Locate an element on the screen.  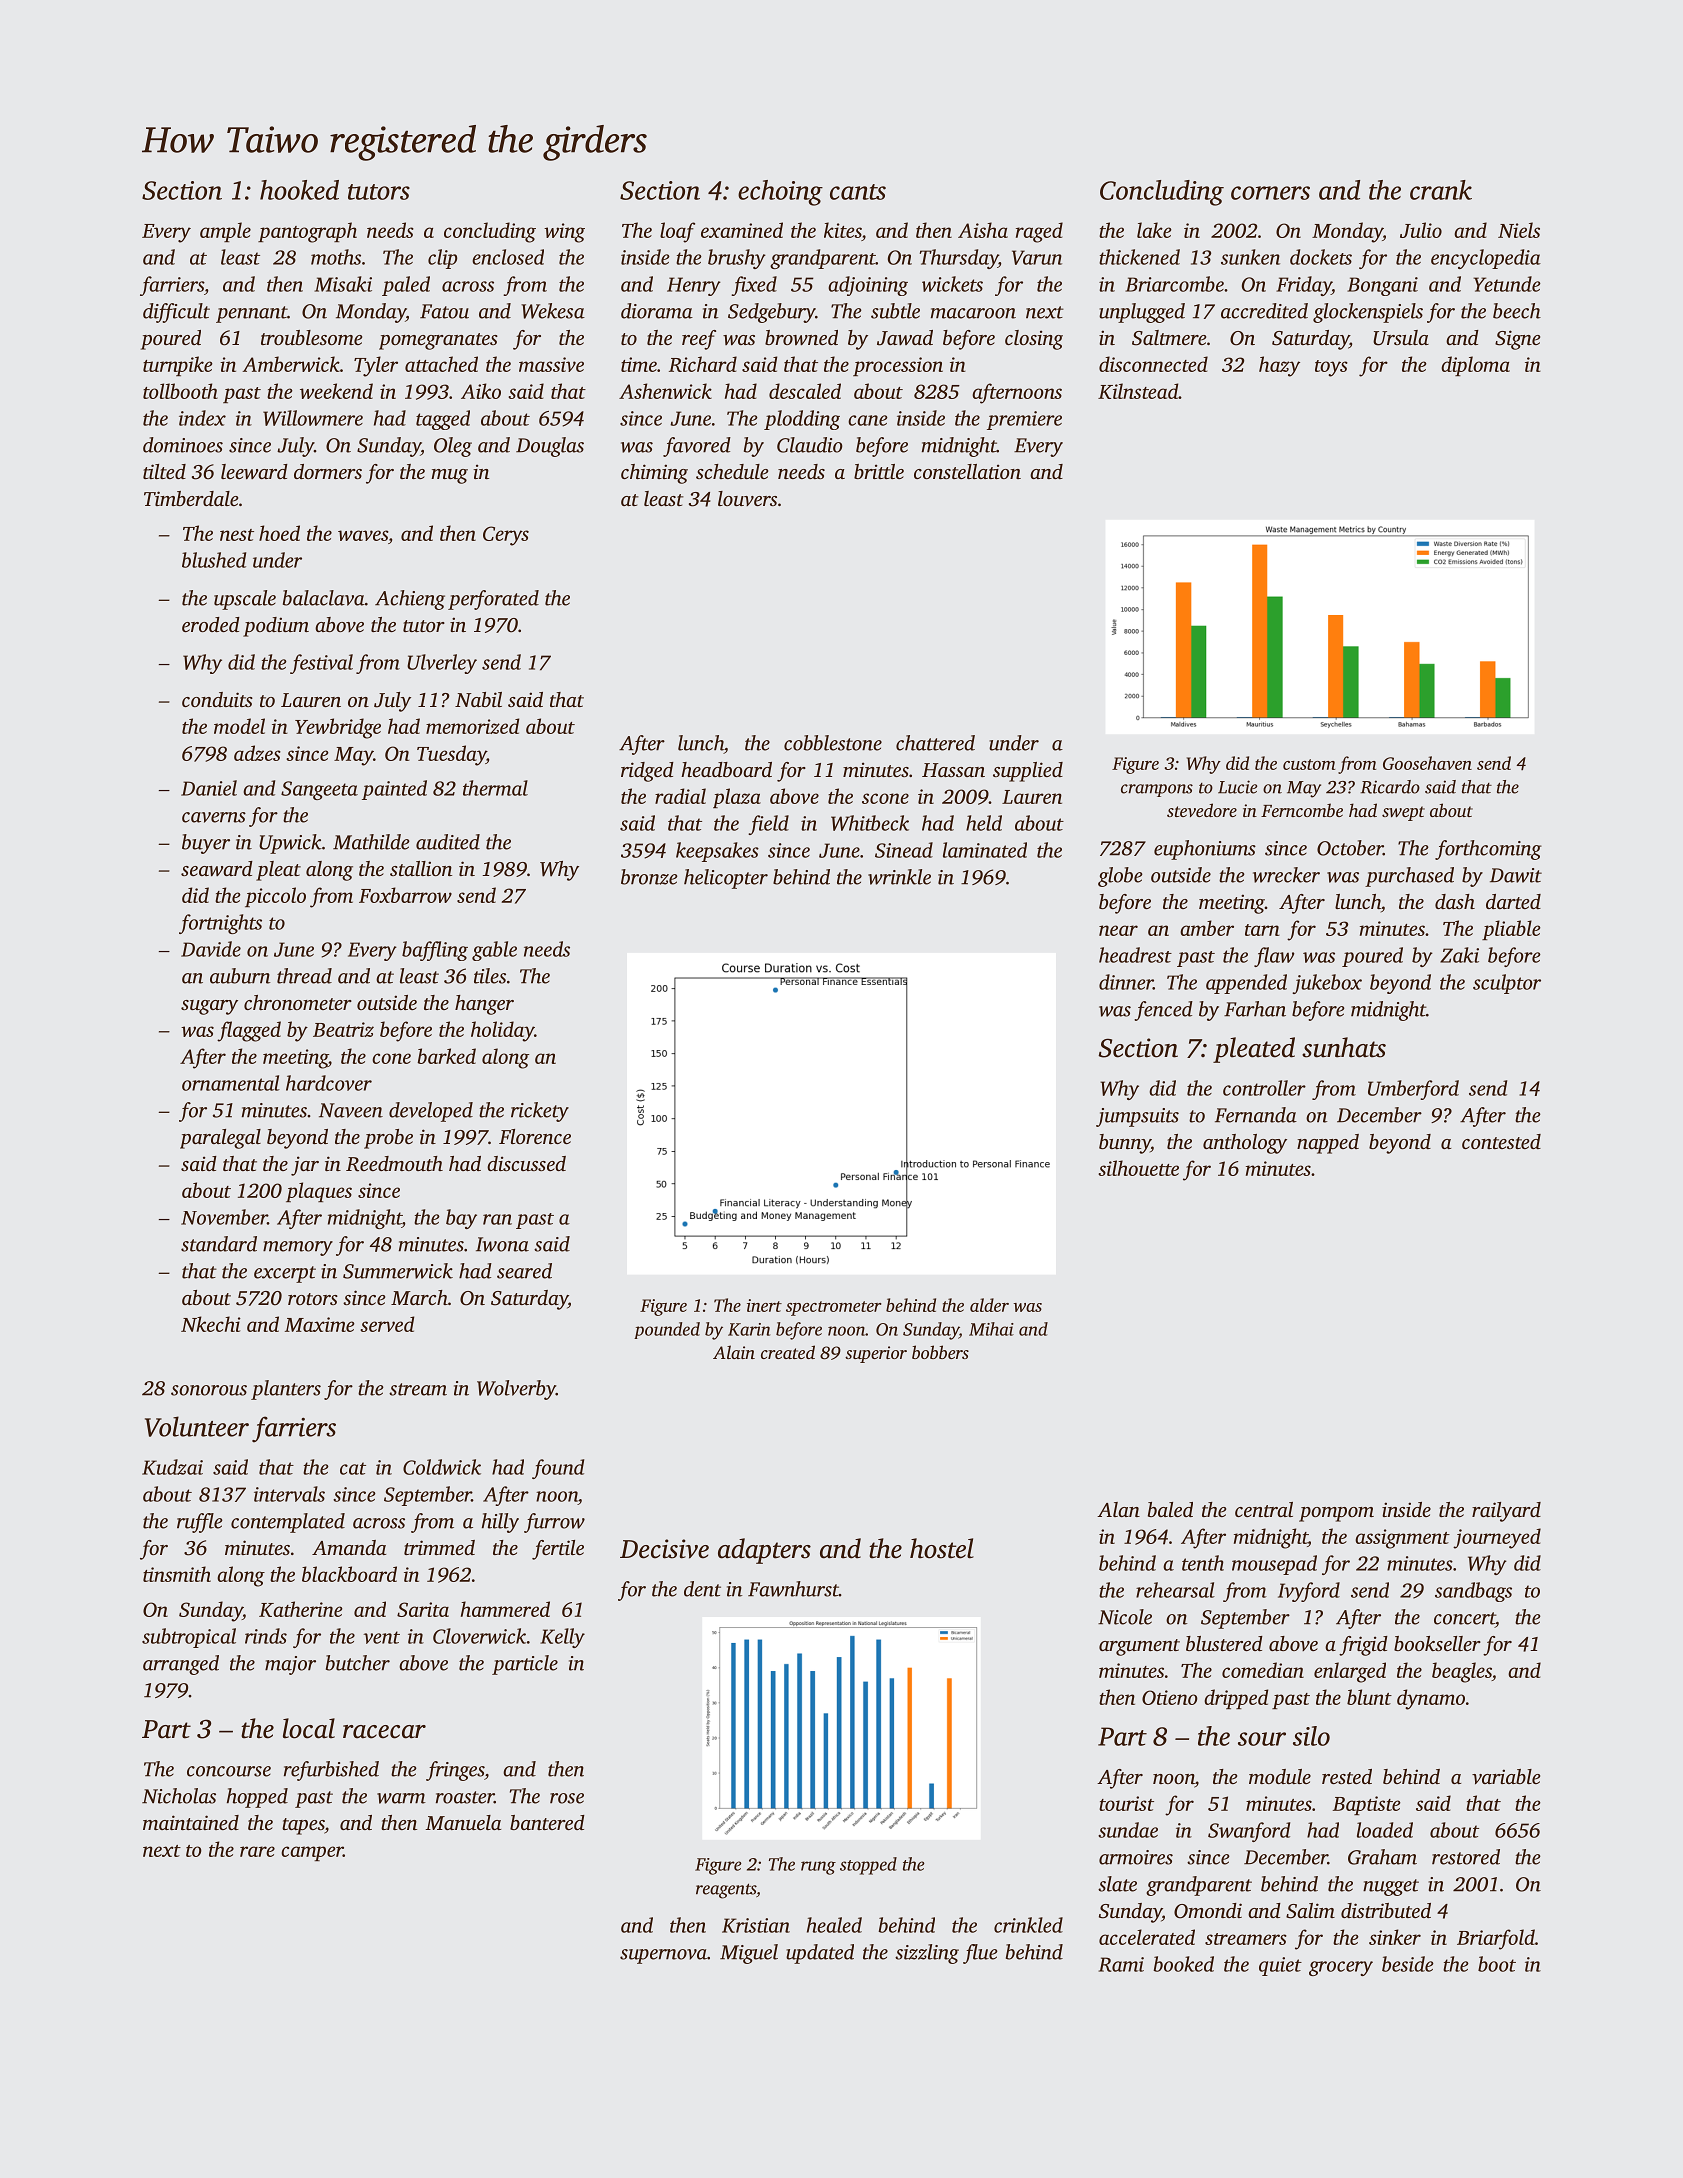
rehearsal is located at coordinates (1175, 1590).
